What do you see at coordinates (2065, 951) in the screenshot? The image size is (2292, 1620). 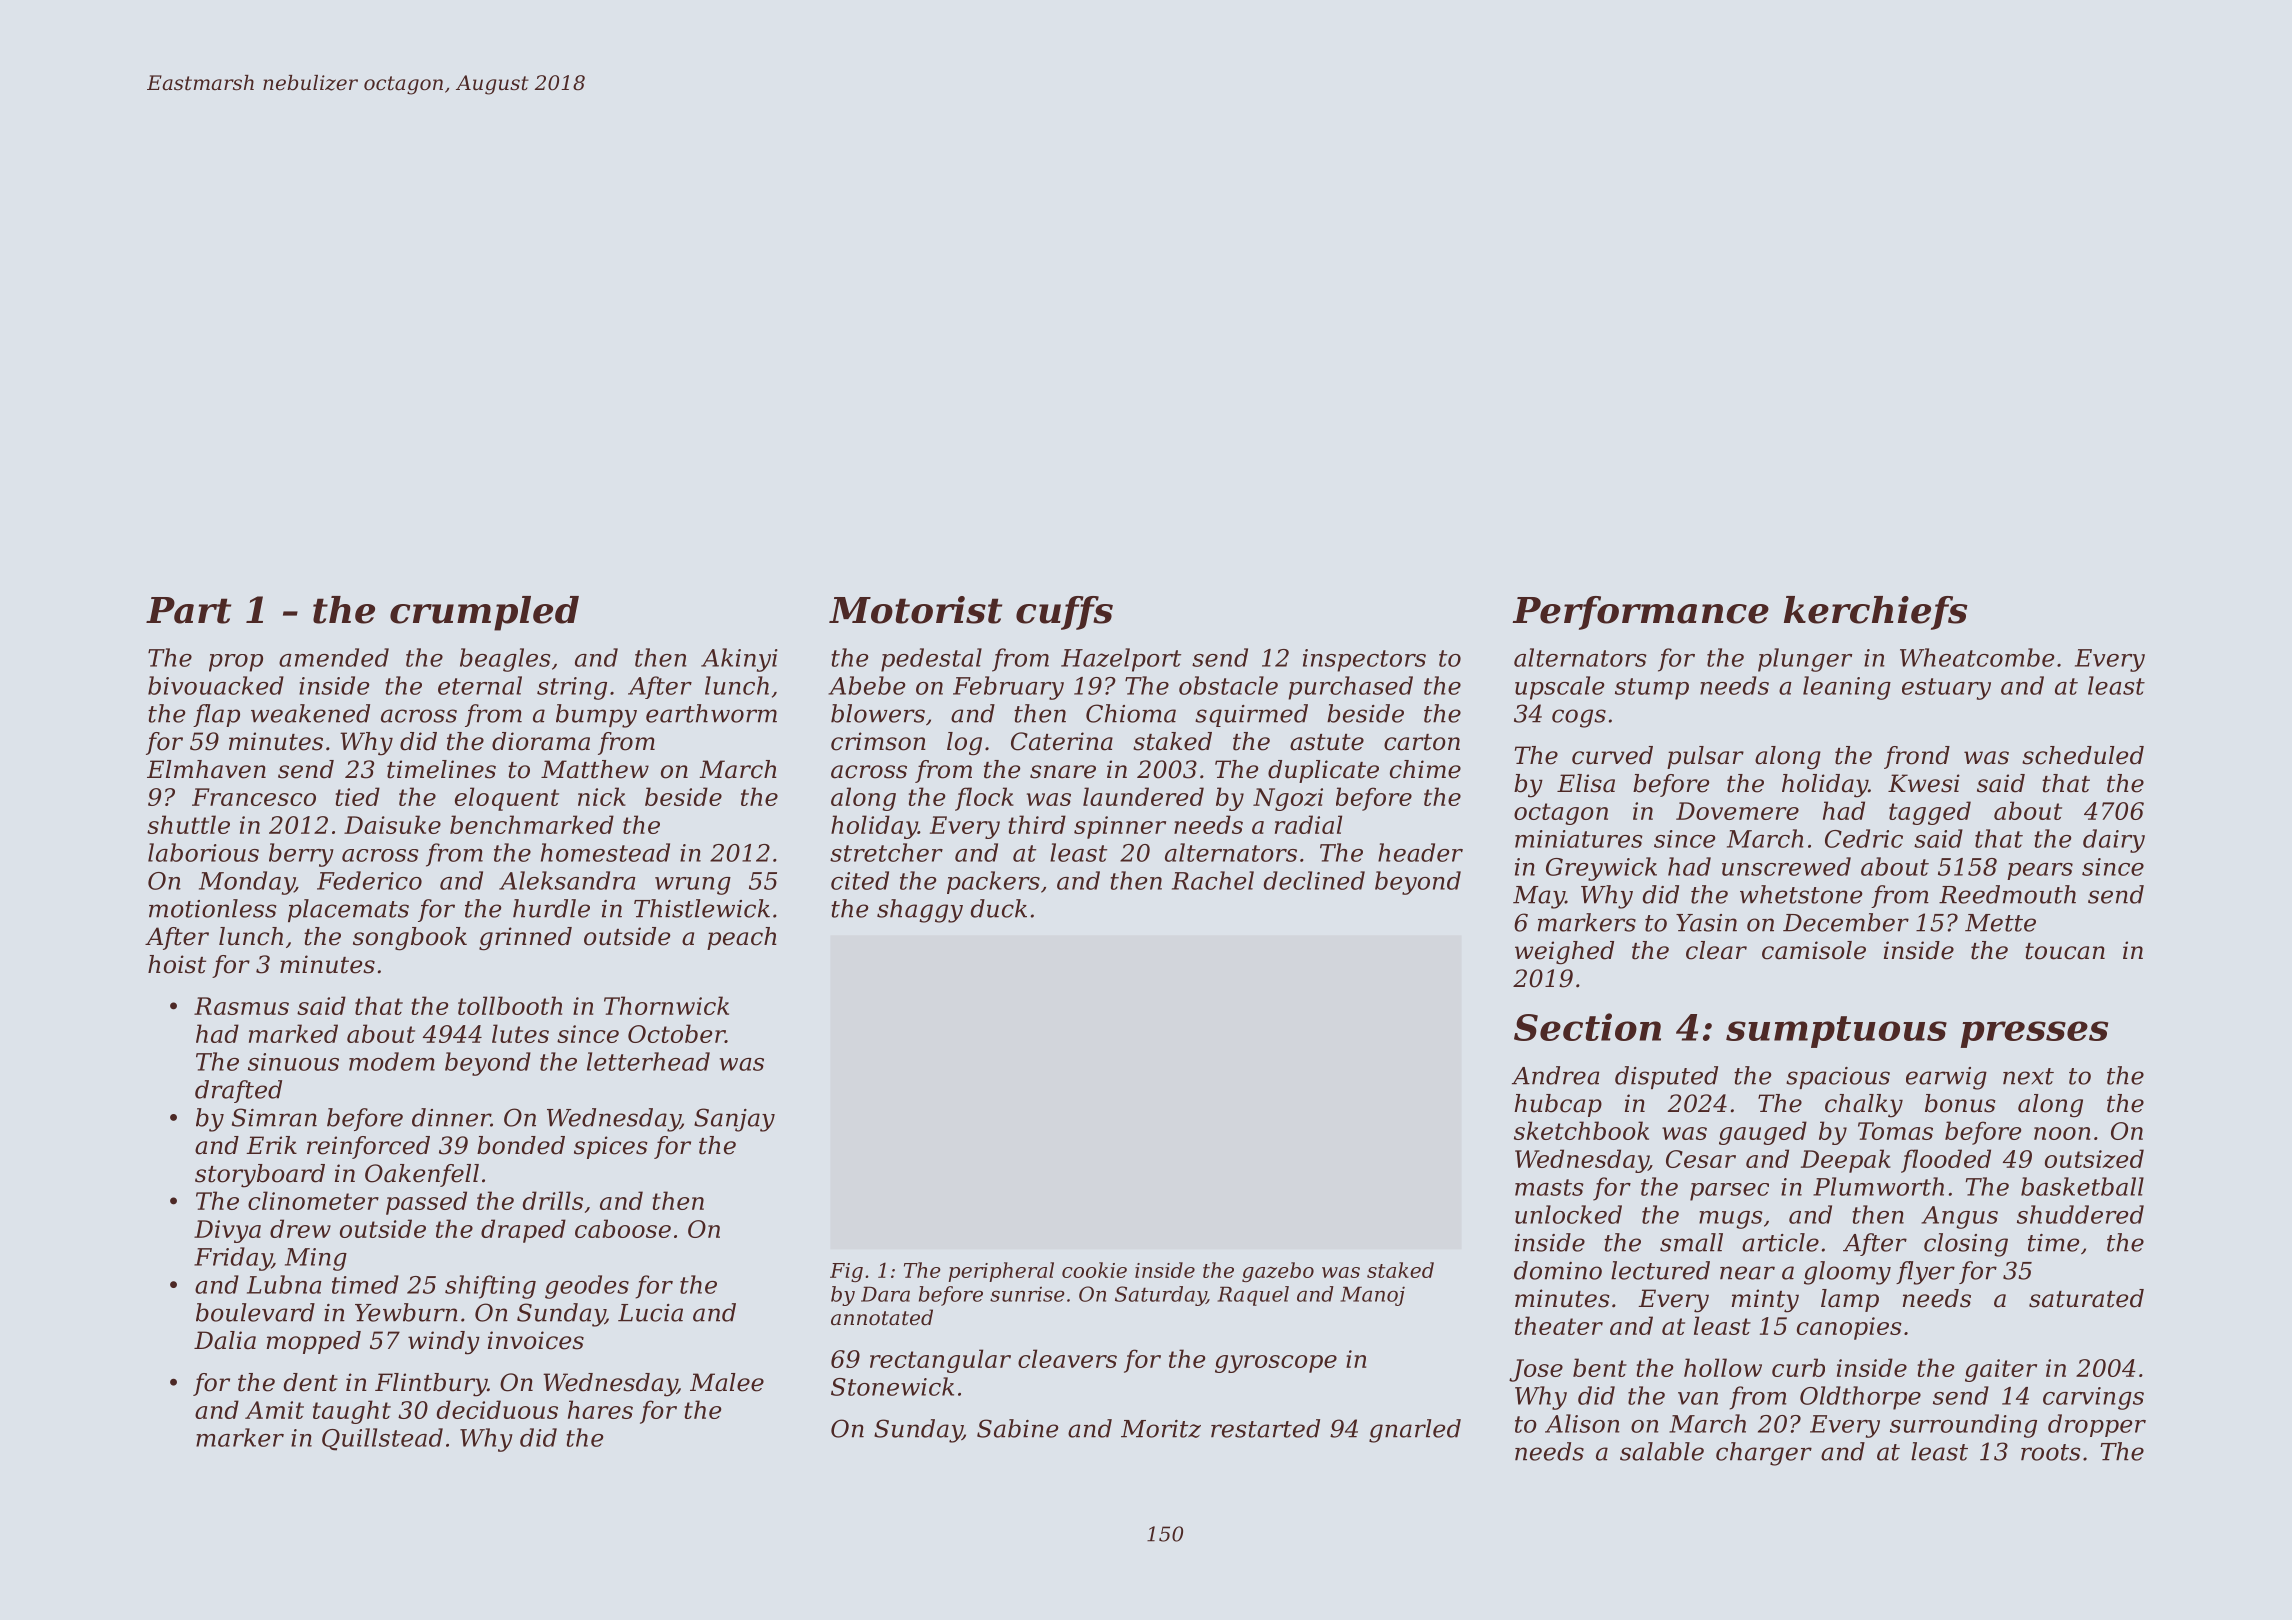 I see `toucan` at bounding box center [2065, 951].
